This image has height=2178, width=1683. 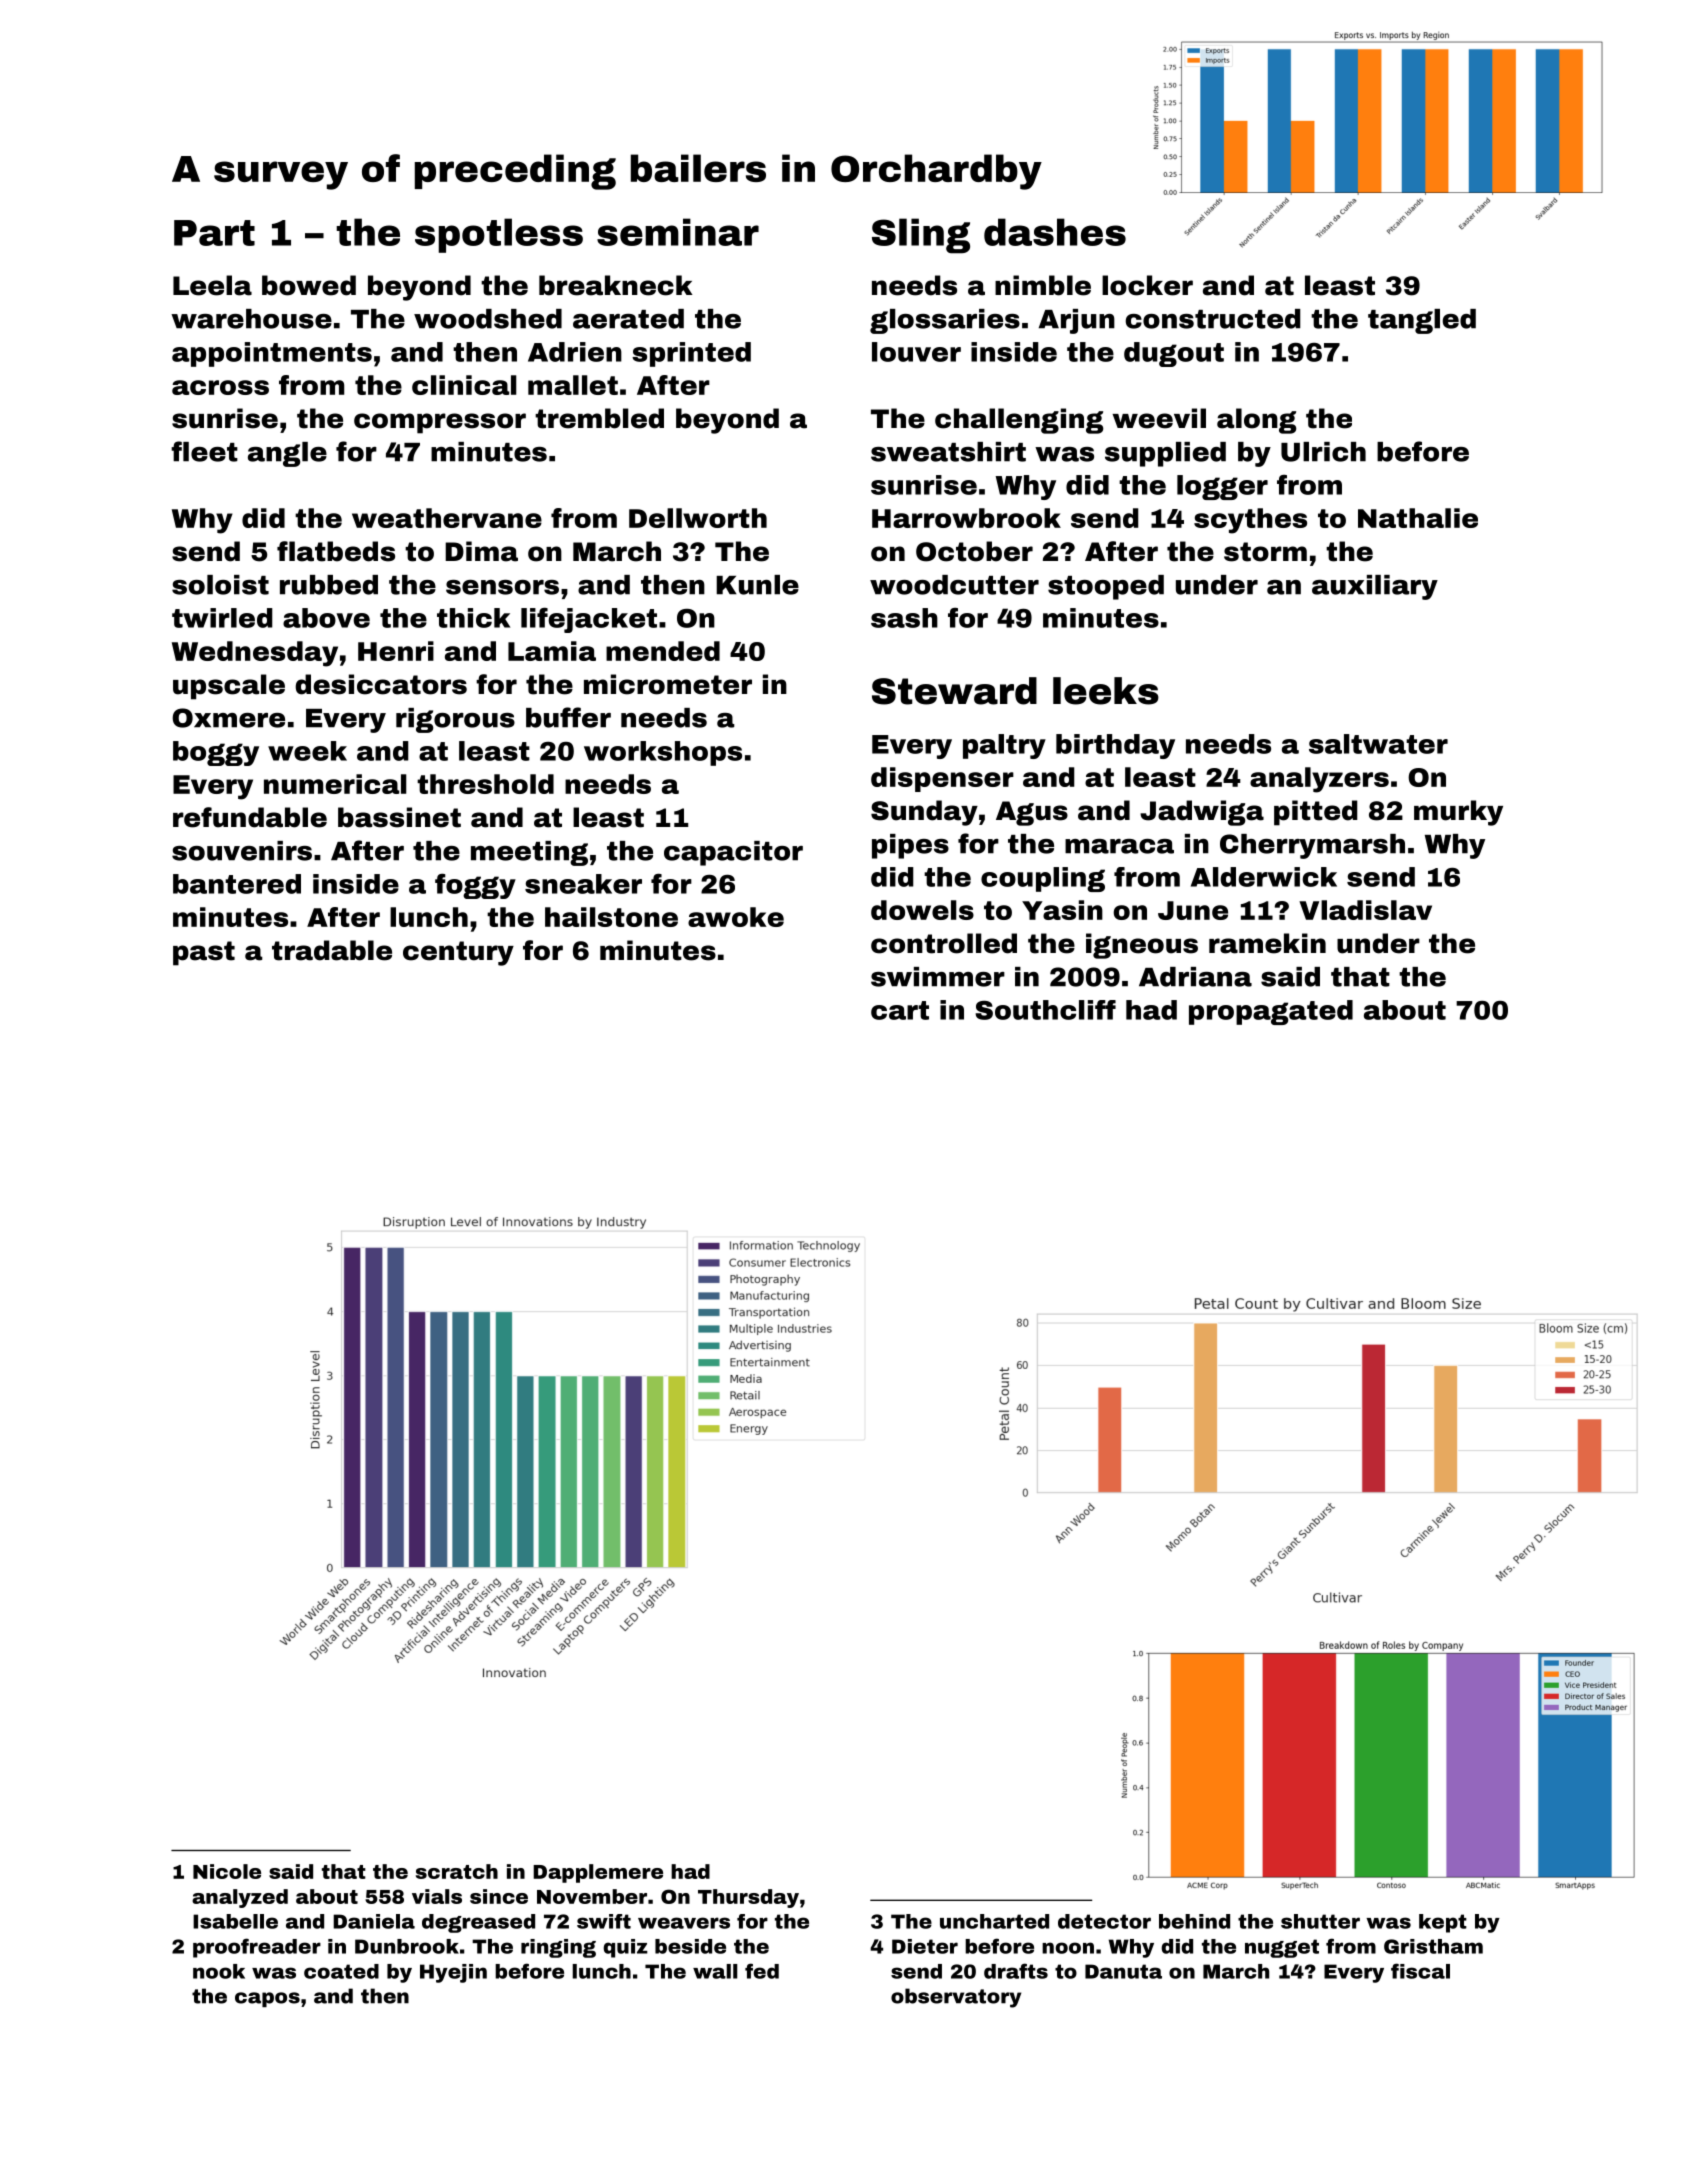 I want to click on century, so click(x=458, y=953).
